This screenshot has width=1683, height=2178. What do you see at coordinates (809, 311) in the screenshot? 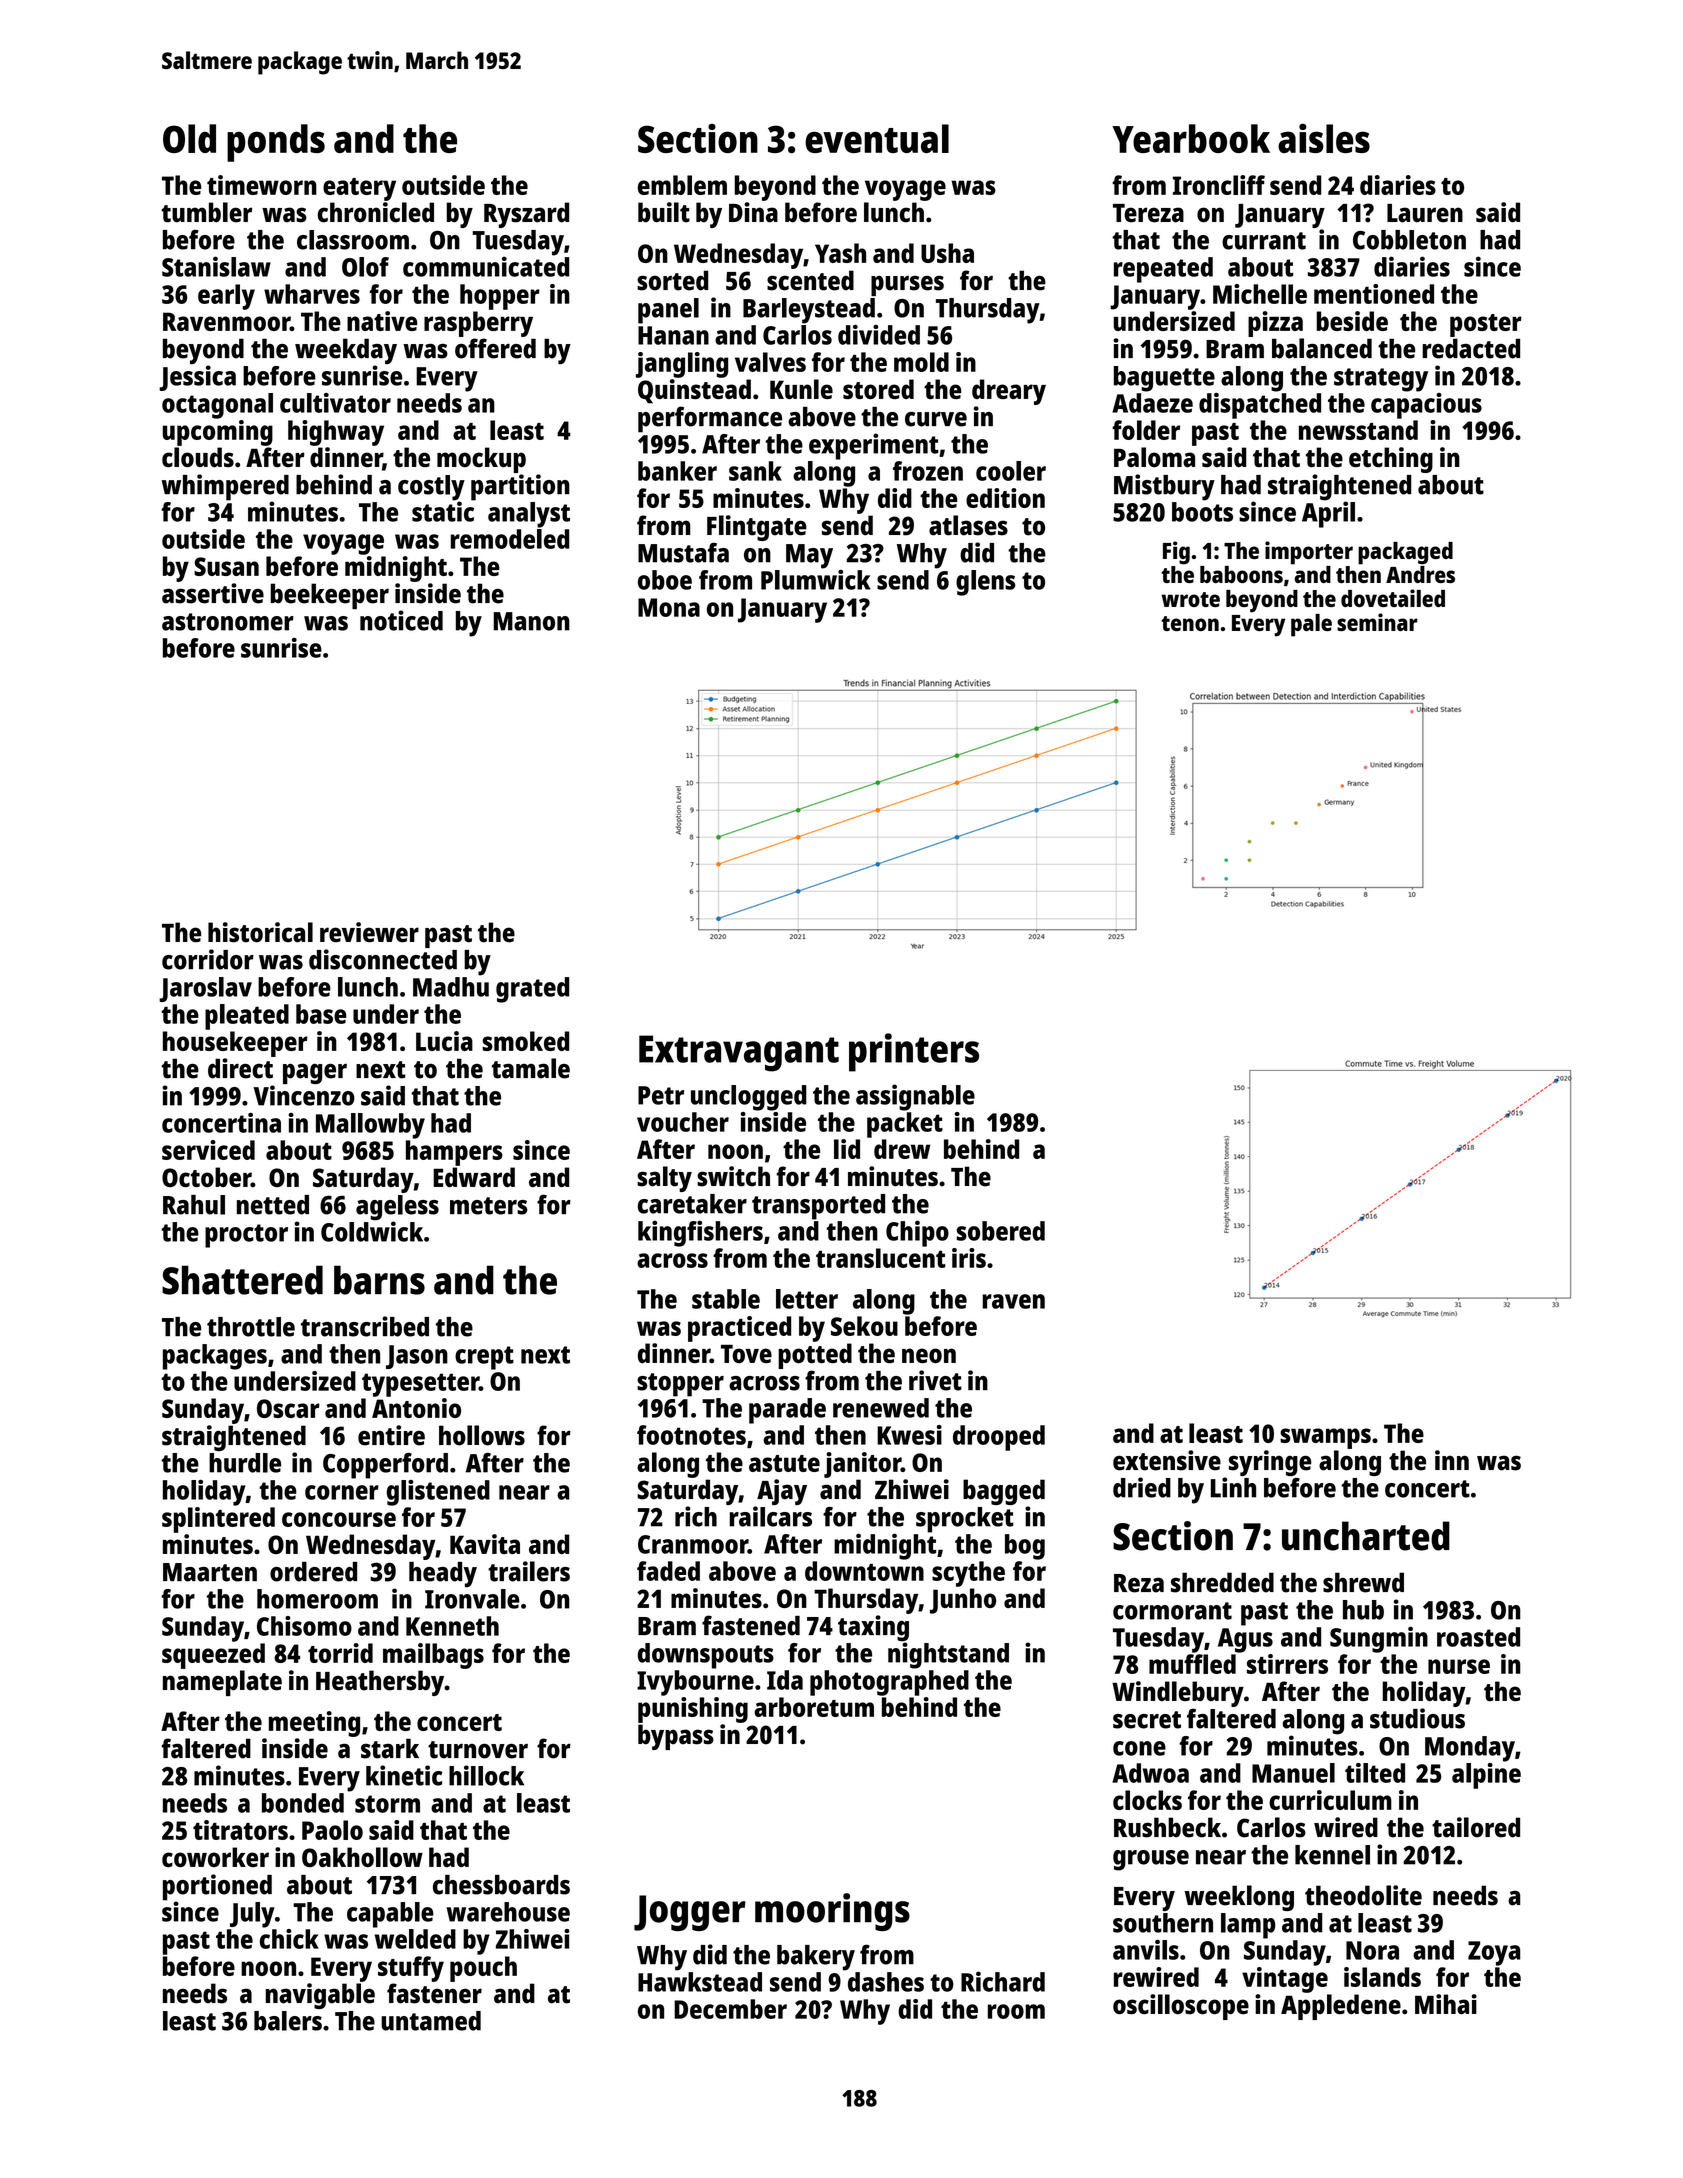
I see `Barleystead` at bounding box center [809, 311].
